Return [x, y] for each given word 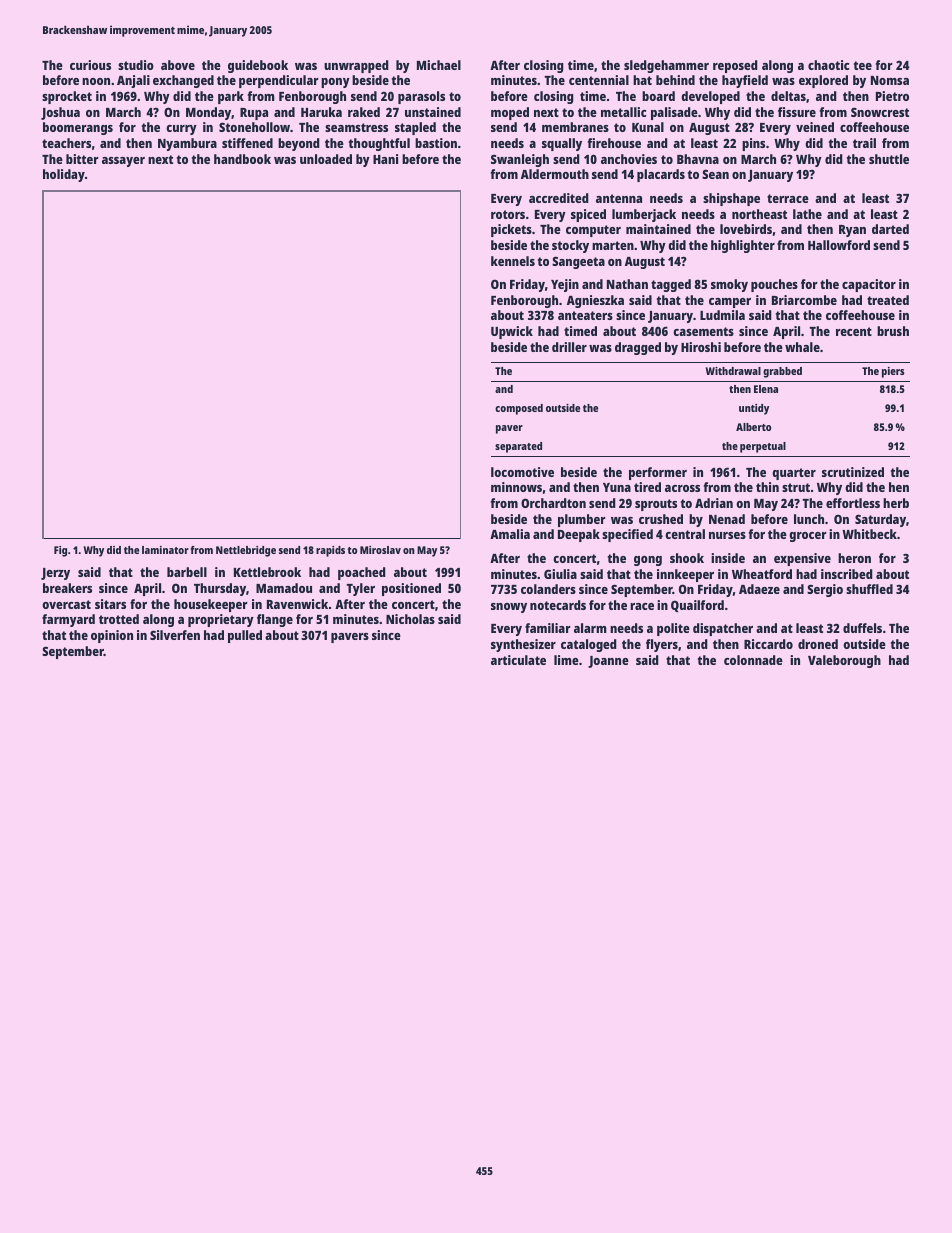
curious [90, 65]
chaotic [828, 65]
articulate [518, 660]
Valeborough [844, 661]
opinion [112, 636]
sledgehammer [666, 66]
